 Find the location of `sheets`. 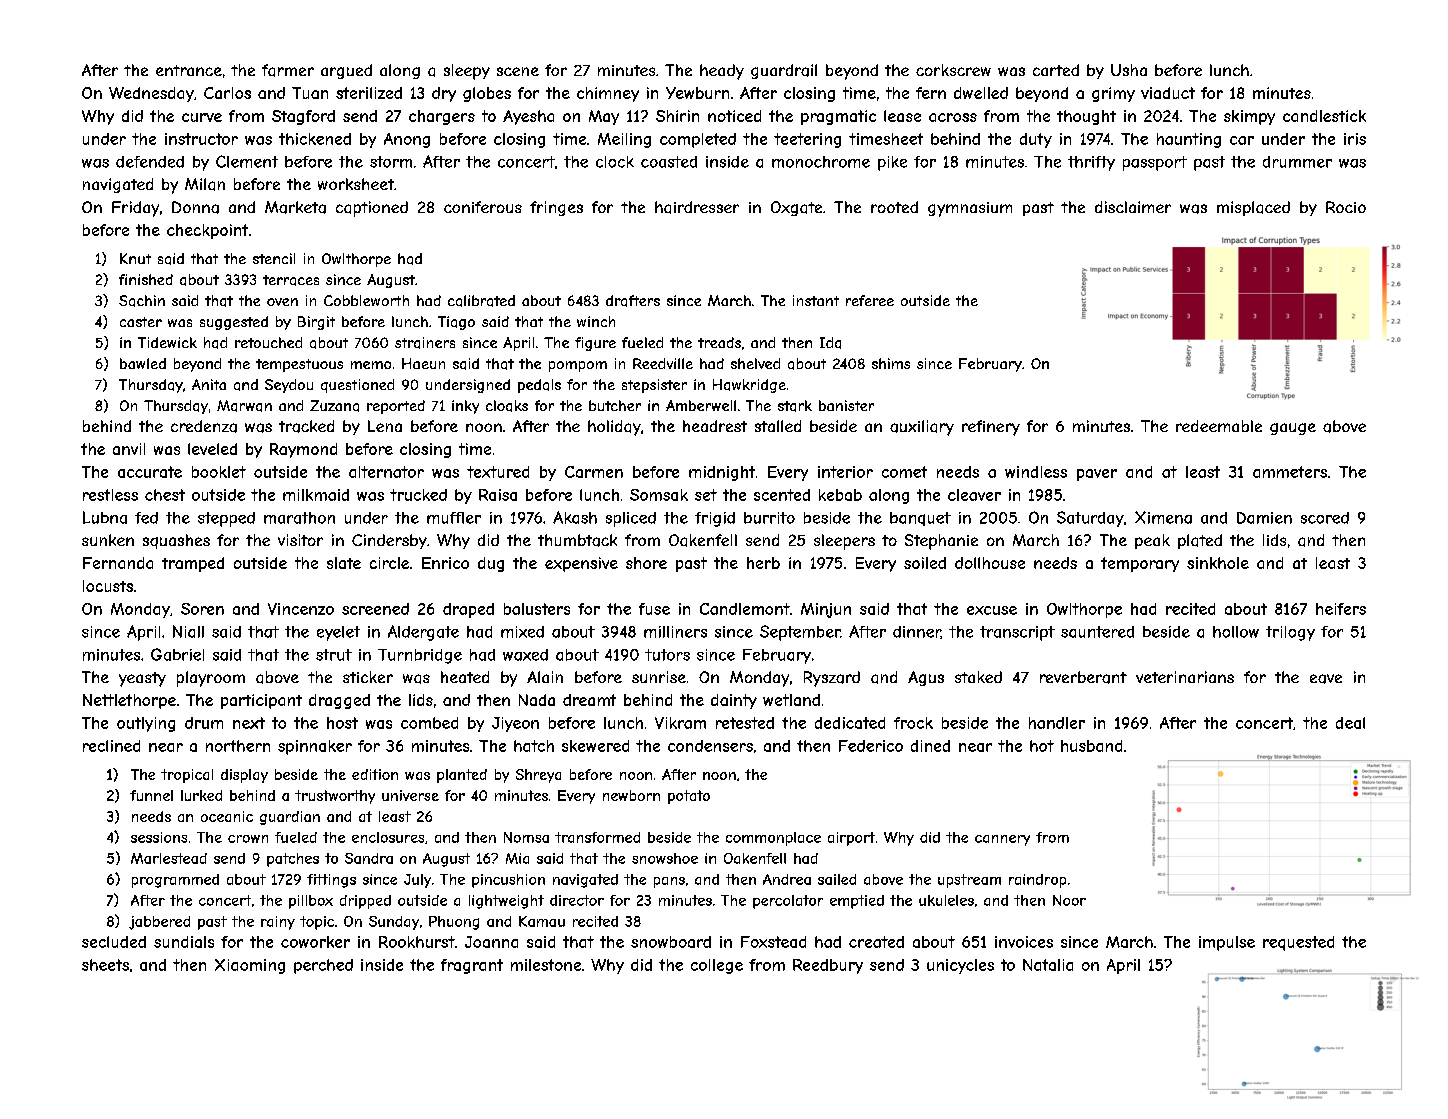

sheets is located at coordinates (105, 965).
